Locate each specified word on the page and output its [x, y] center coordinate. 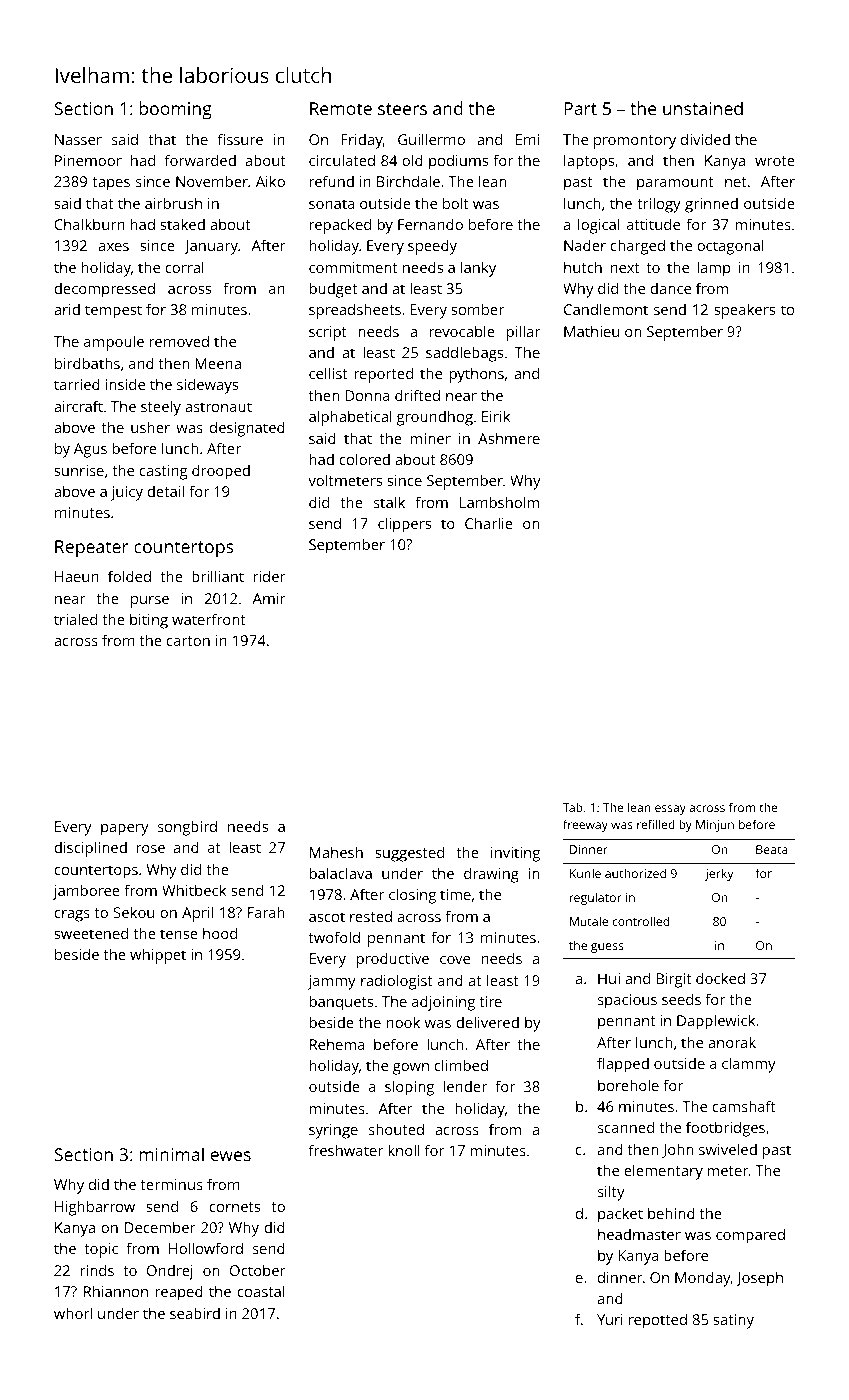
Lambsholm [499, 502]
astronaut [218, 407]
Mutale [589, 921]
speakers [744, 311]
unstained [703, 108]
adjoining [443, 1003]
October [258, 1270]
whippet [158, 956]
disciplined [90, 849]
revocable [462, 331]
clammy [749, 1065]
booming [176, 110]
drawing [491, 875]
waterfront [209, 619]
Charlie [489, 523]
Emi [527, 139]
